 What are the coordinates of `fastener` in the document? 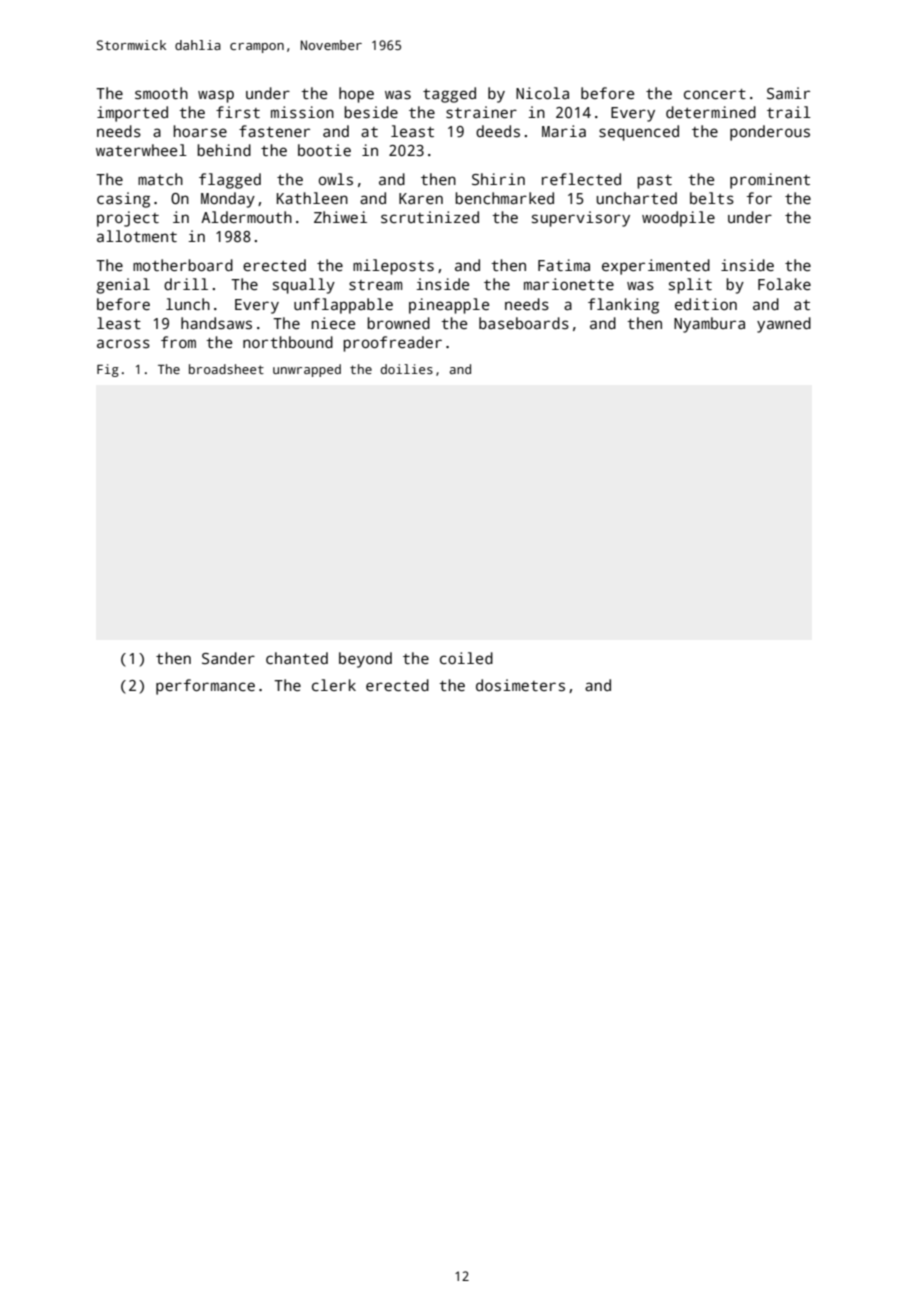 It's located at (274, 131).
